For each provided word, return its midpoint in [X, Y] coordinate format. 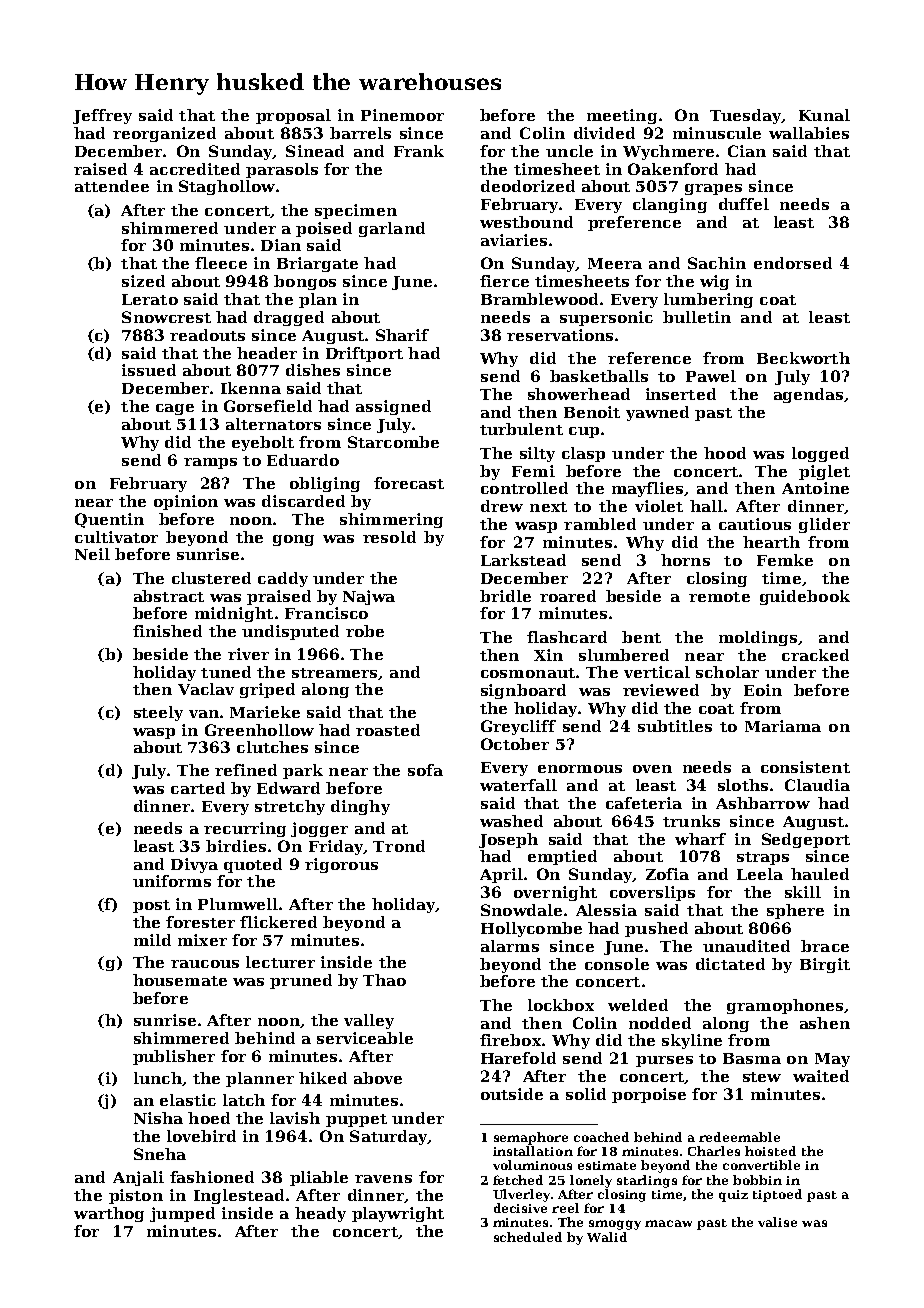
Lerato [150, 299]
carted [198, 788]
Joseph [508, 840]
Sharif [402, 335]
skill [803, 892]
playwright [398, 1214]
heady [320, 1214]
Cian [747, 151]
